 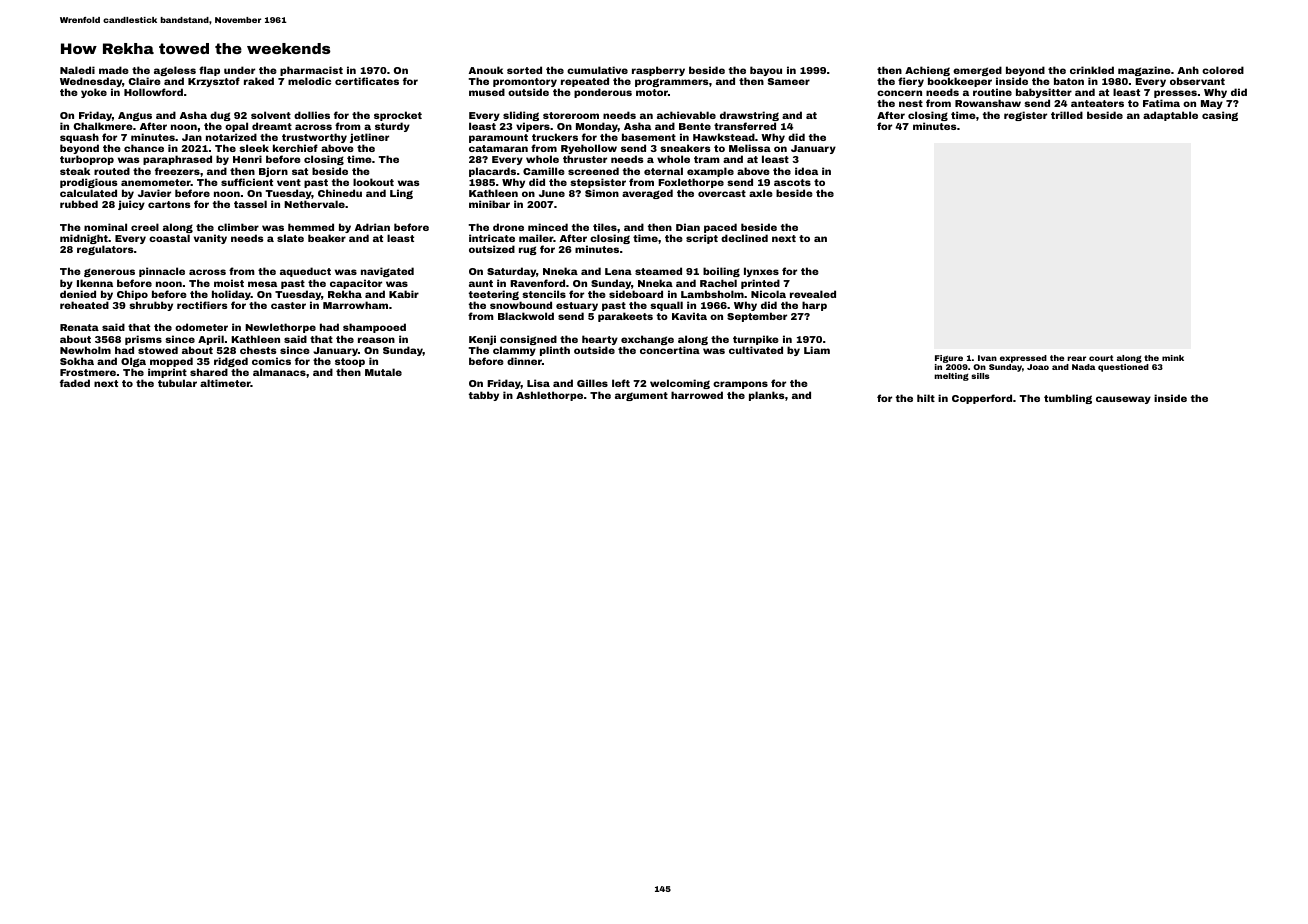 What do you see at coordinates (489, 204) in the document?
I see `minibar` at bounding box center [489, 204].
